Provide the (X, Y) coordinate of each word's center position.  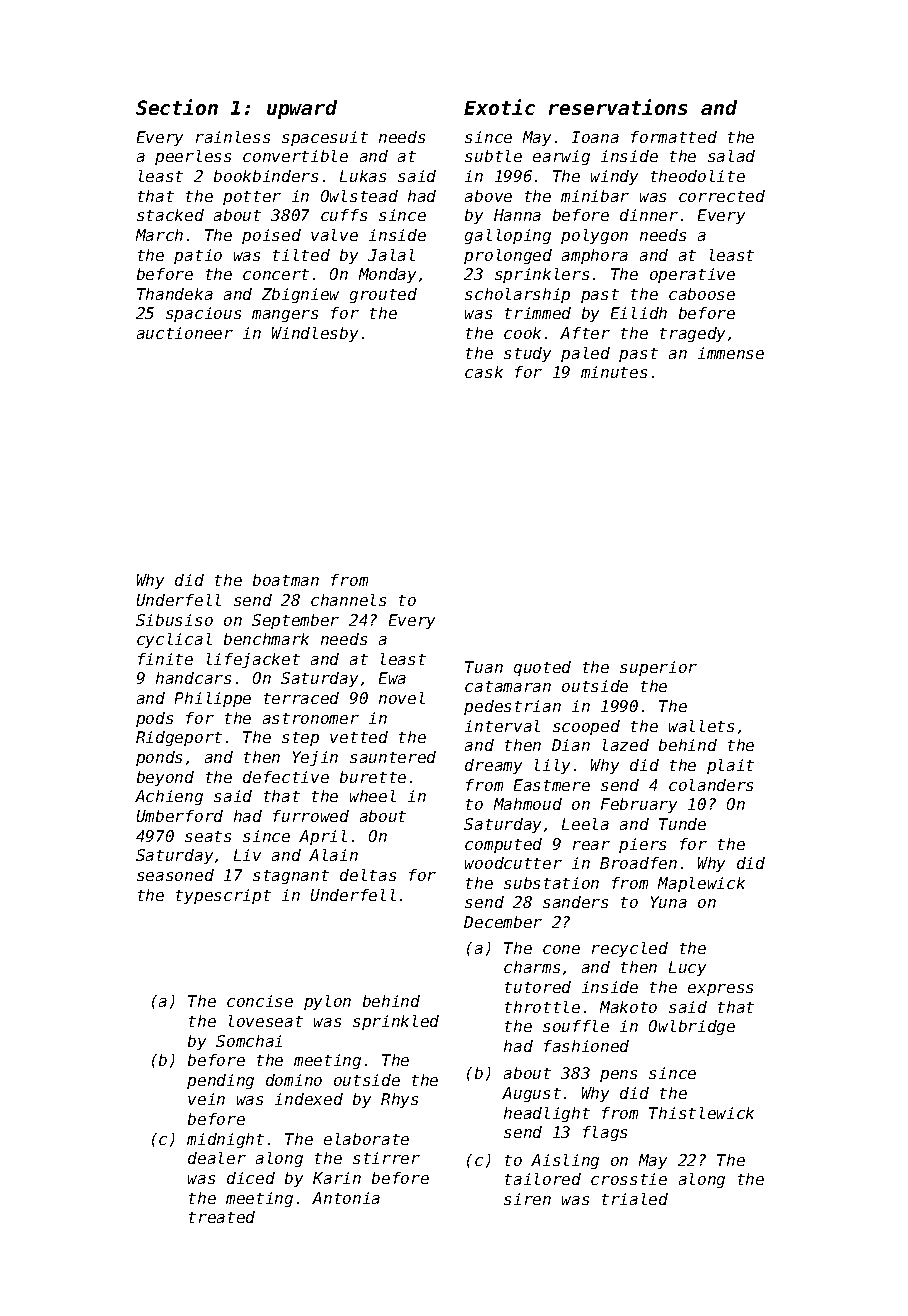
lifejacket (253, 660)
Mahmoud (528, 804)
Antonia (346, 1198)
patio (198, 256)
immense (731, 353)
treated (222, 1217)
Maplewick (701, 884)
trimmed (538, 313)
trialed (635, 1199)
